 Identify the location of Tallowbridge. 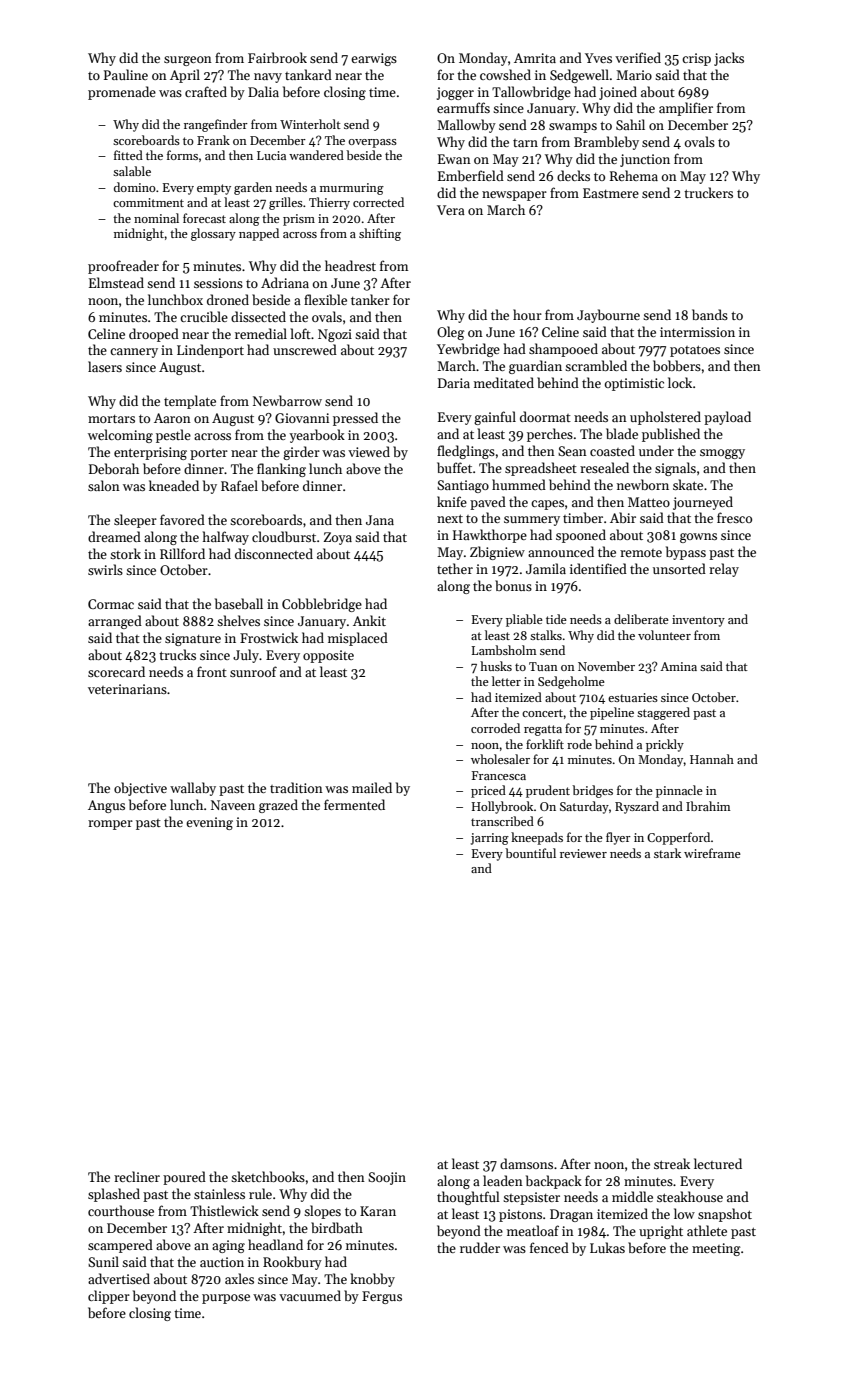
(531, 93).
